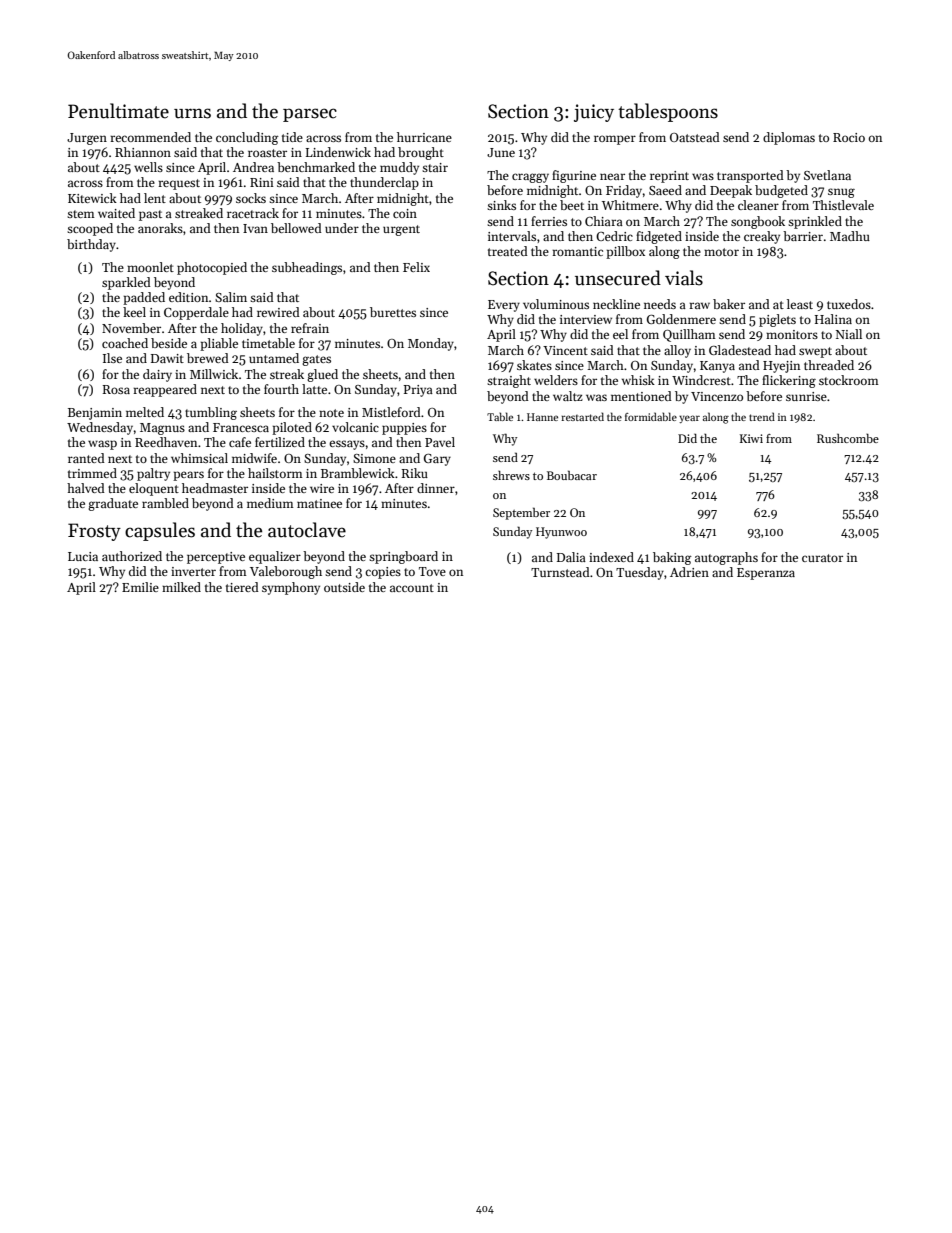 This screenshot has height=1233, width=952. Describe the element at coordinates (781, 367) in the screenshot. I see `Hyejin` at that location.
